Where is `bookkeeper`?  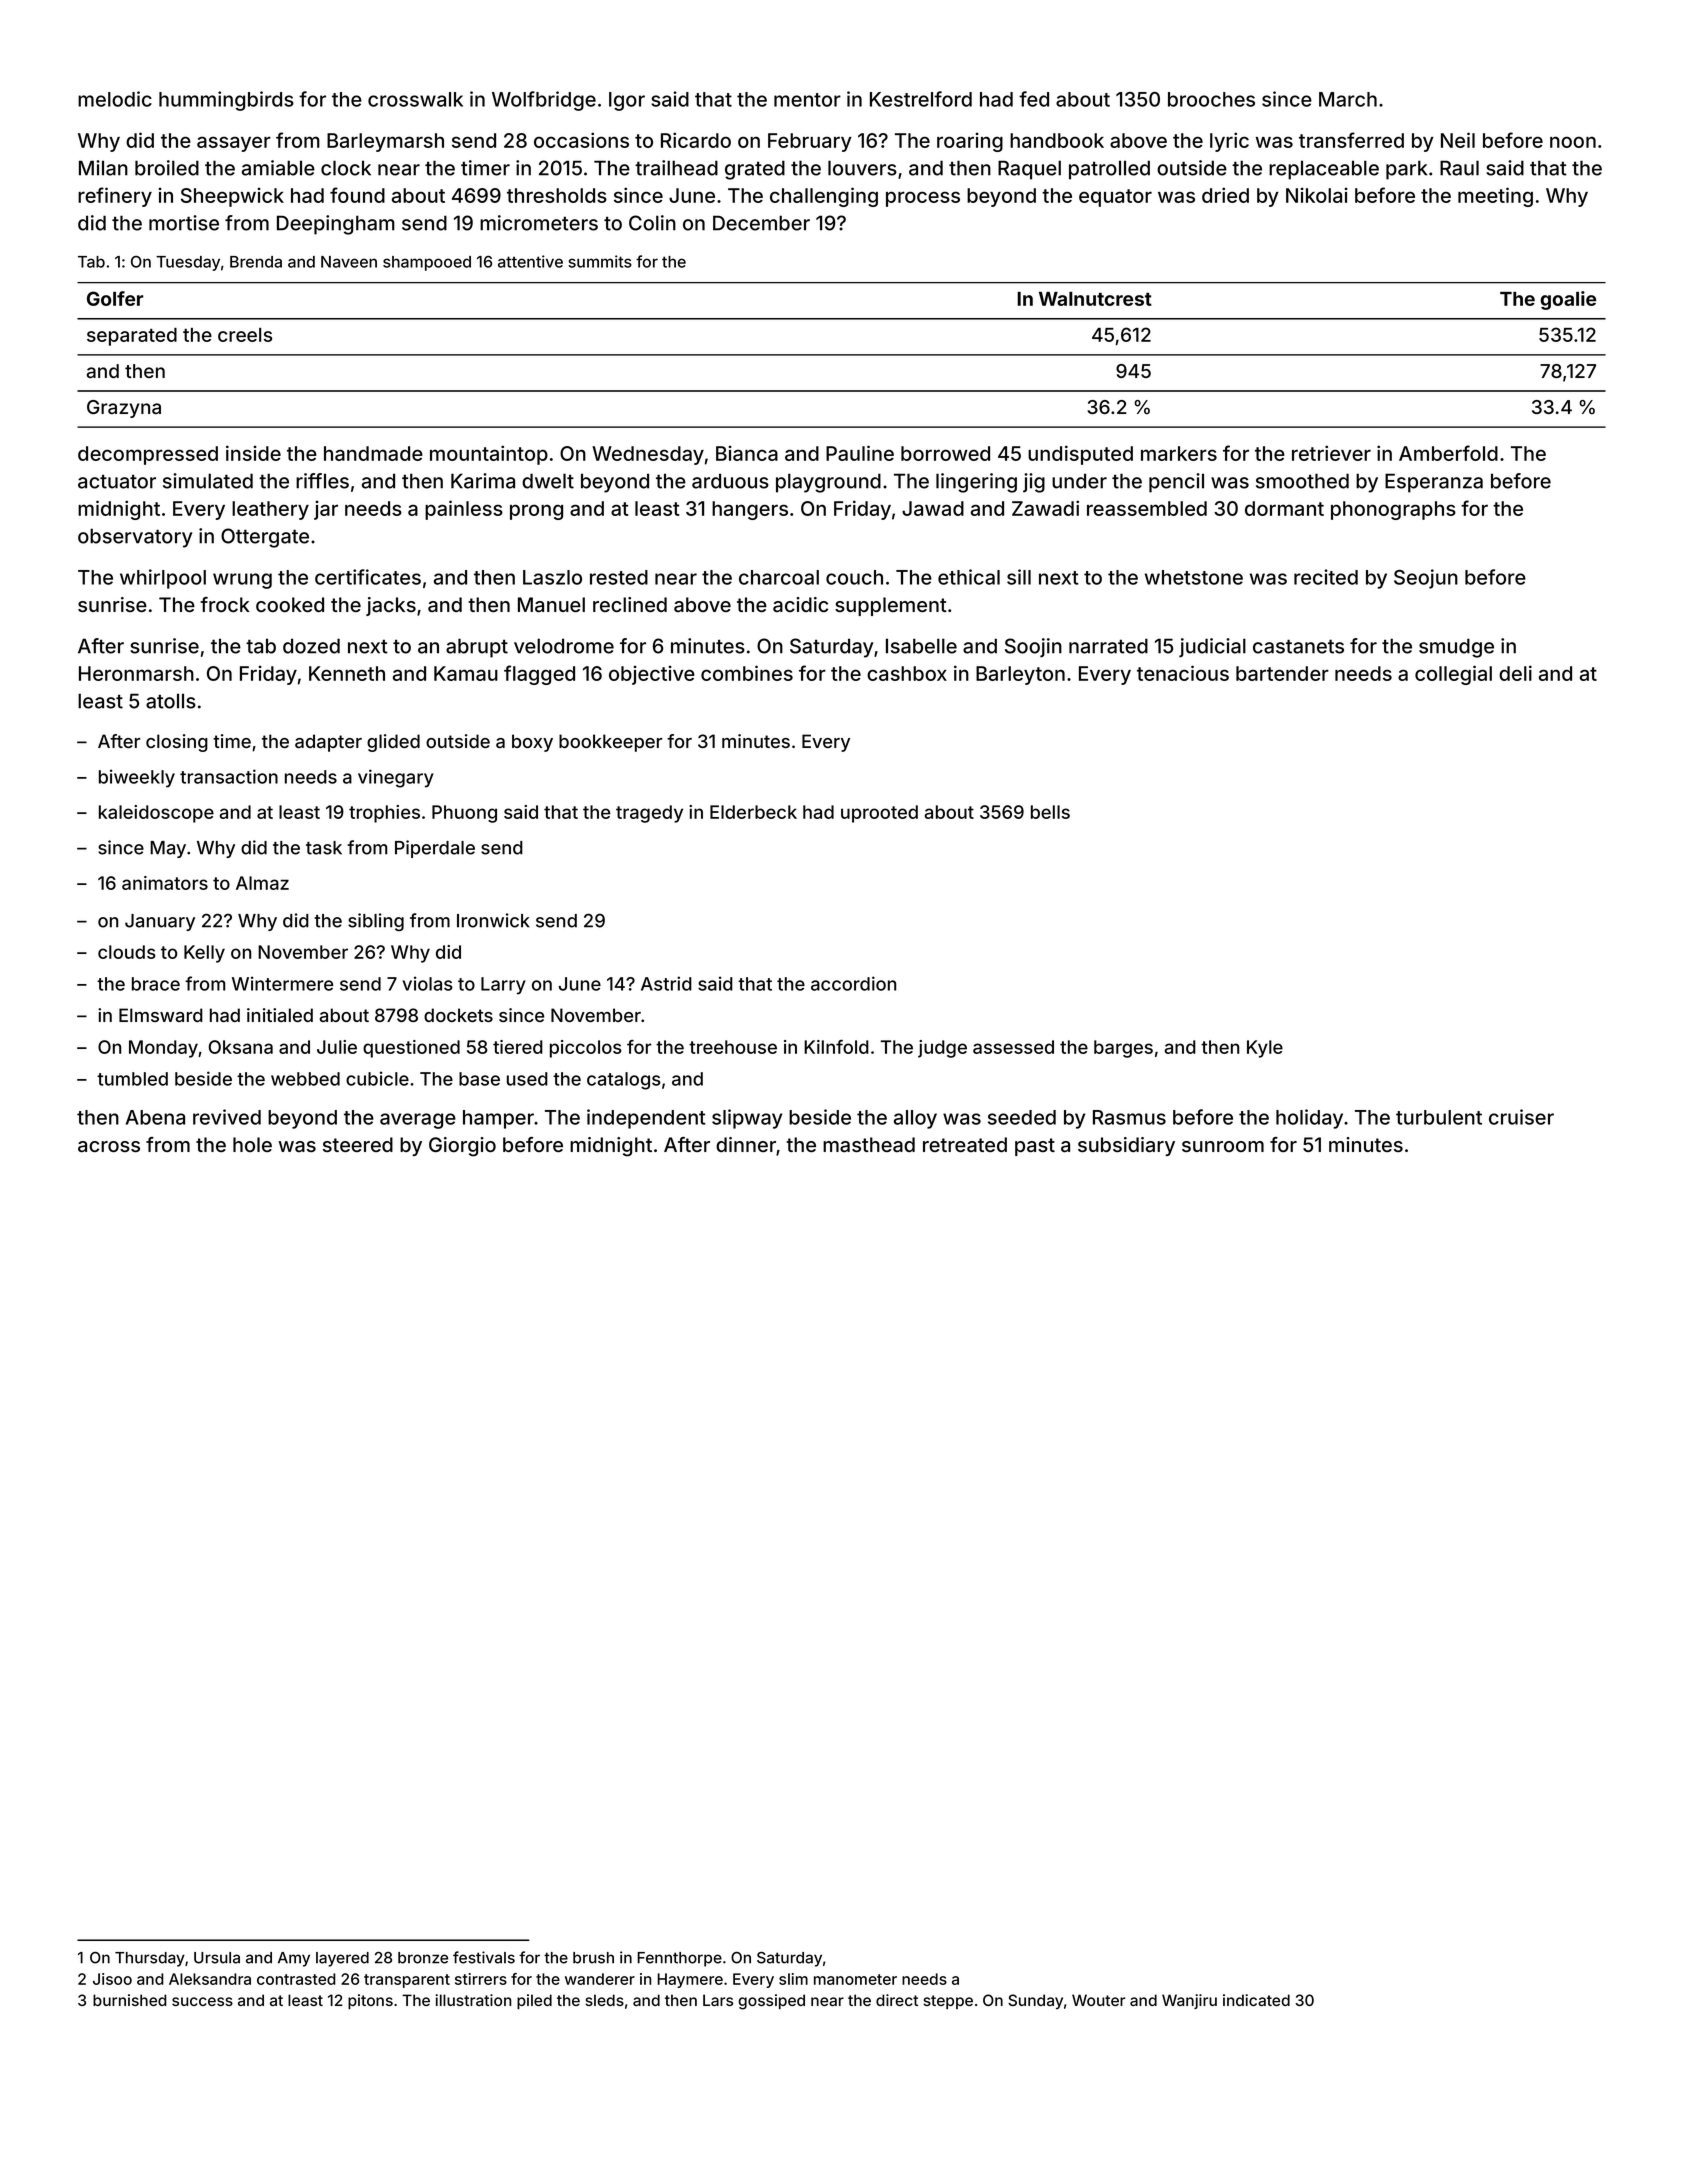
bookkeeper is located at coordinates (610, 743).
